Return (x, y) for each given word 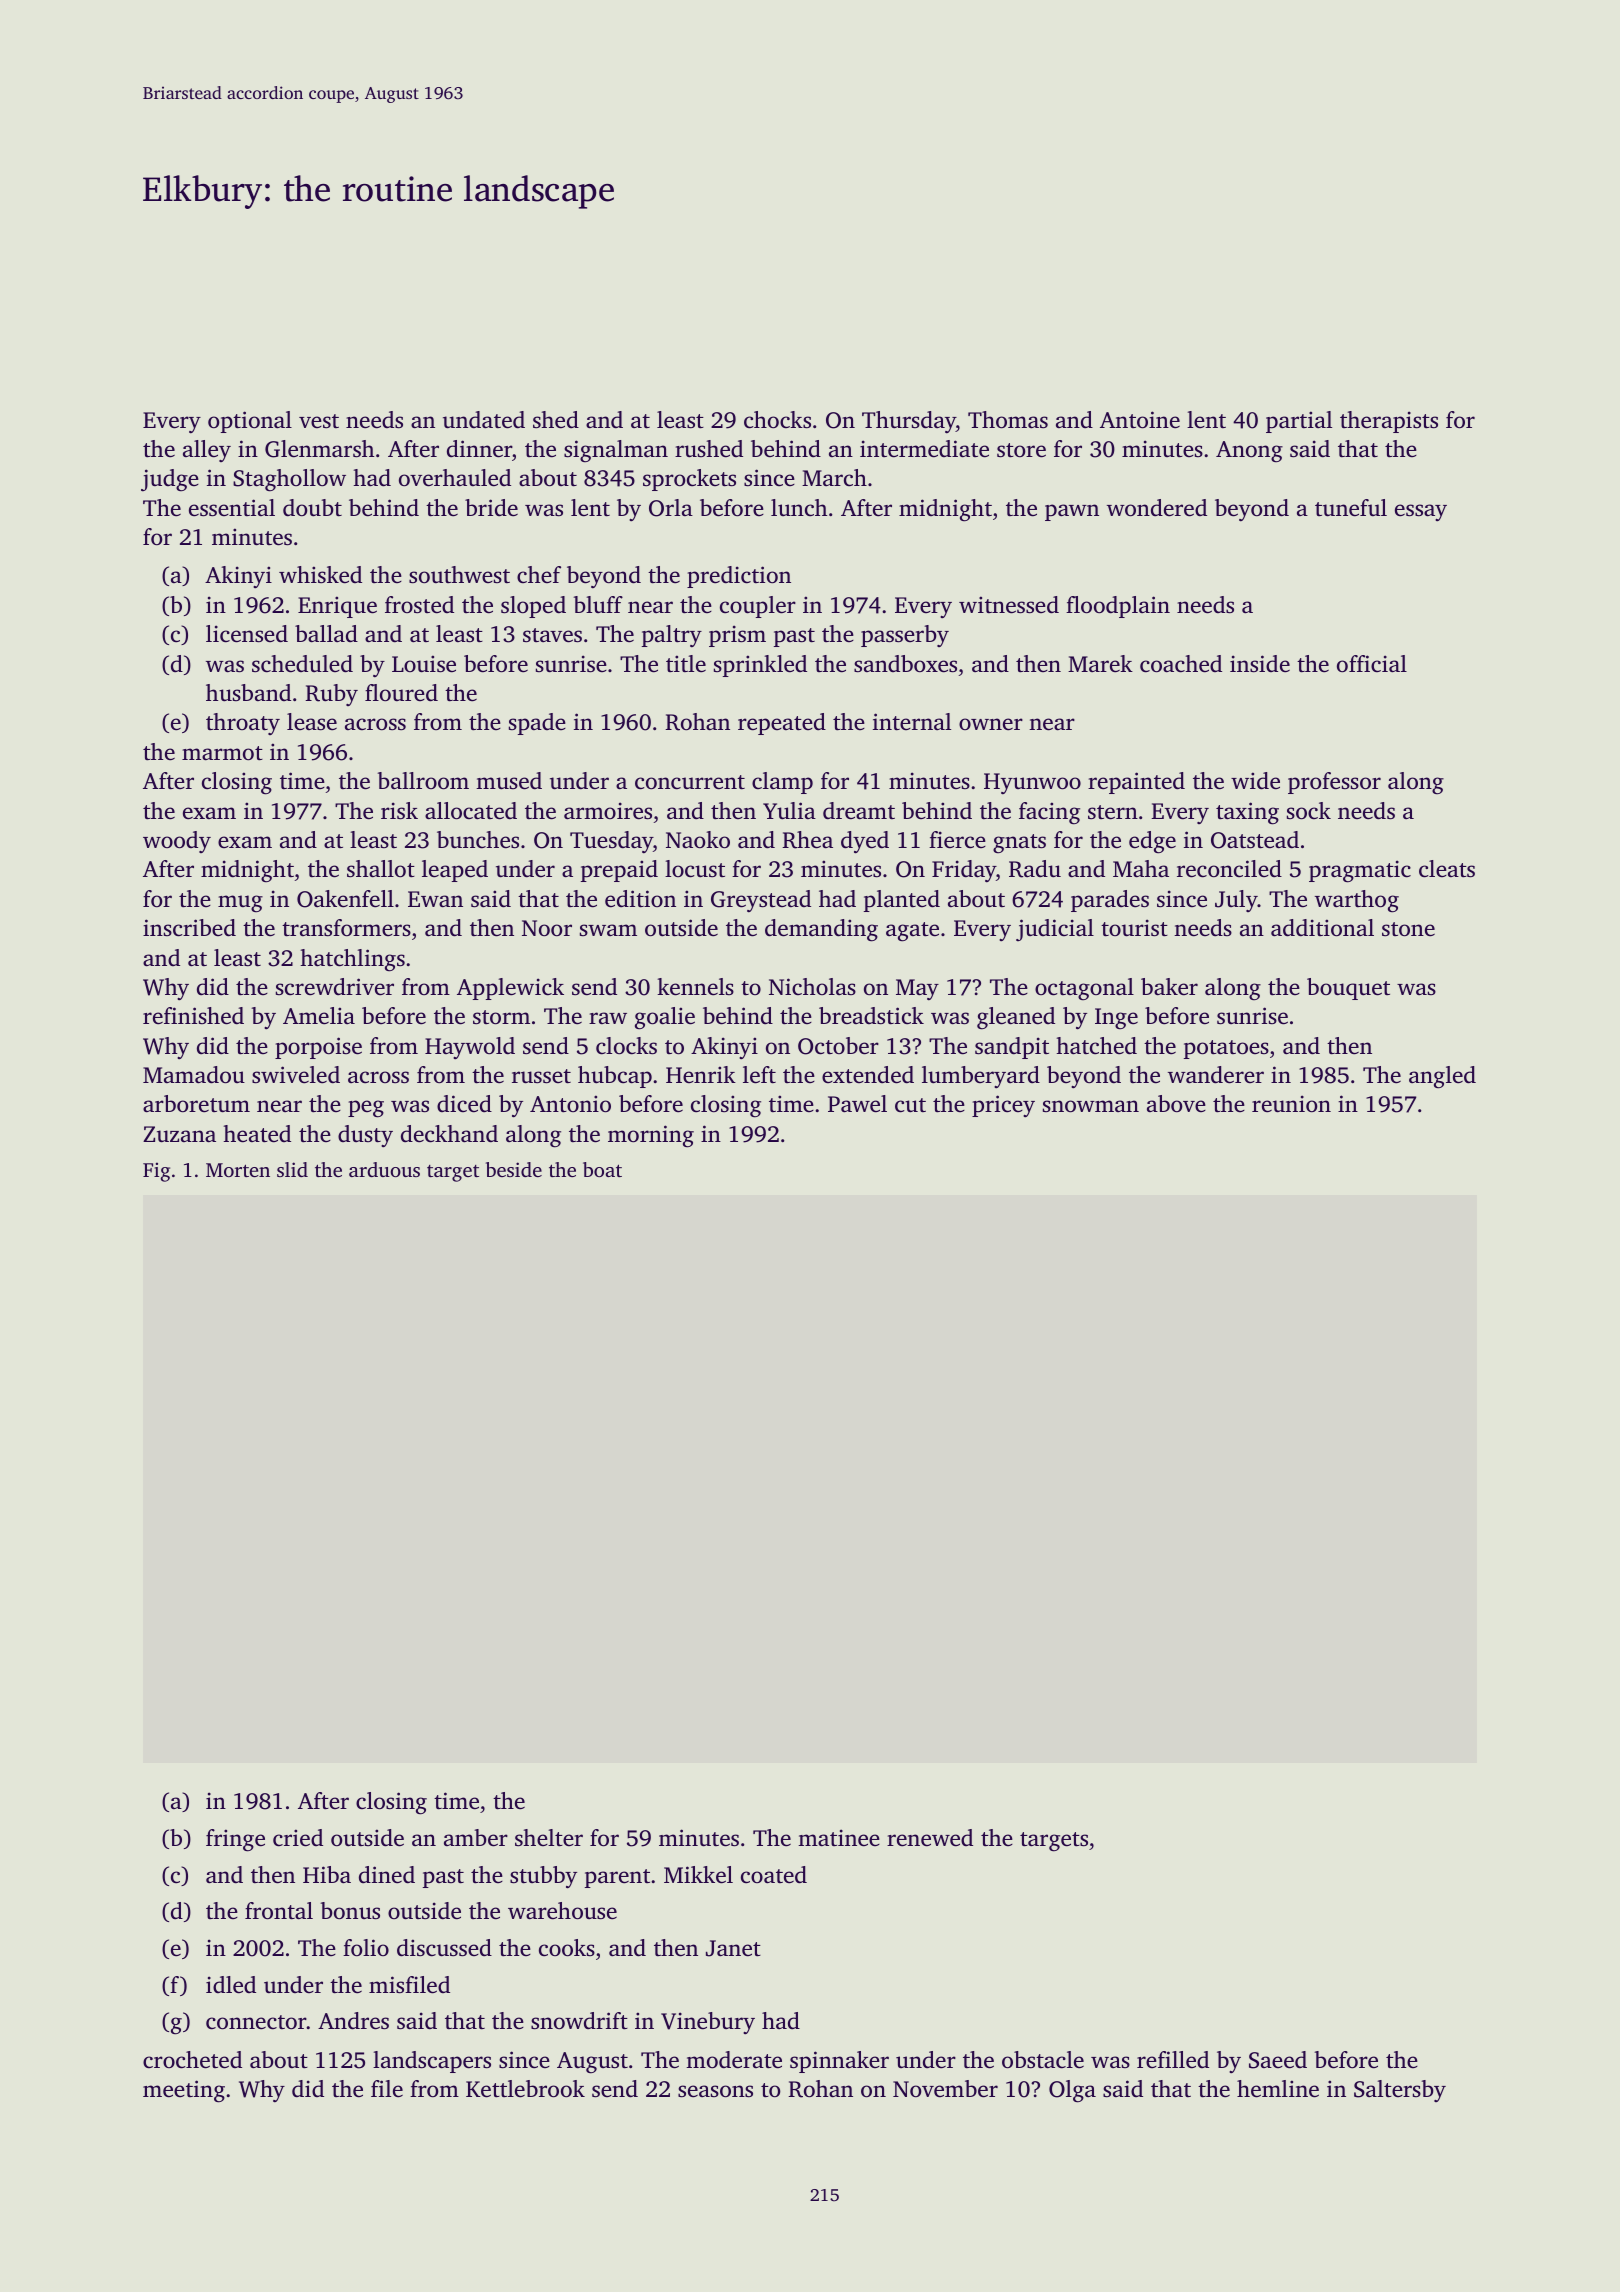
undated (484, 420)
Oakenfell (345, 899)
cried (298, 1838)
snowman (1091, 1106)
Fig (156, 1172)
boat (602, 1169)
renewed (930, 1838)
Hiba (327, 1875)
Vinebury (708, 2023)
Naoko (698, 840)
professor (1334, 783)
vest (319, 421)
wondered (1157, 508)
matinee (839, 1838)
